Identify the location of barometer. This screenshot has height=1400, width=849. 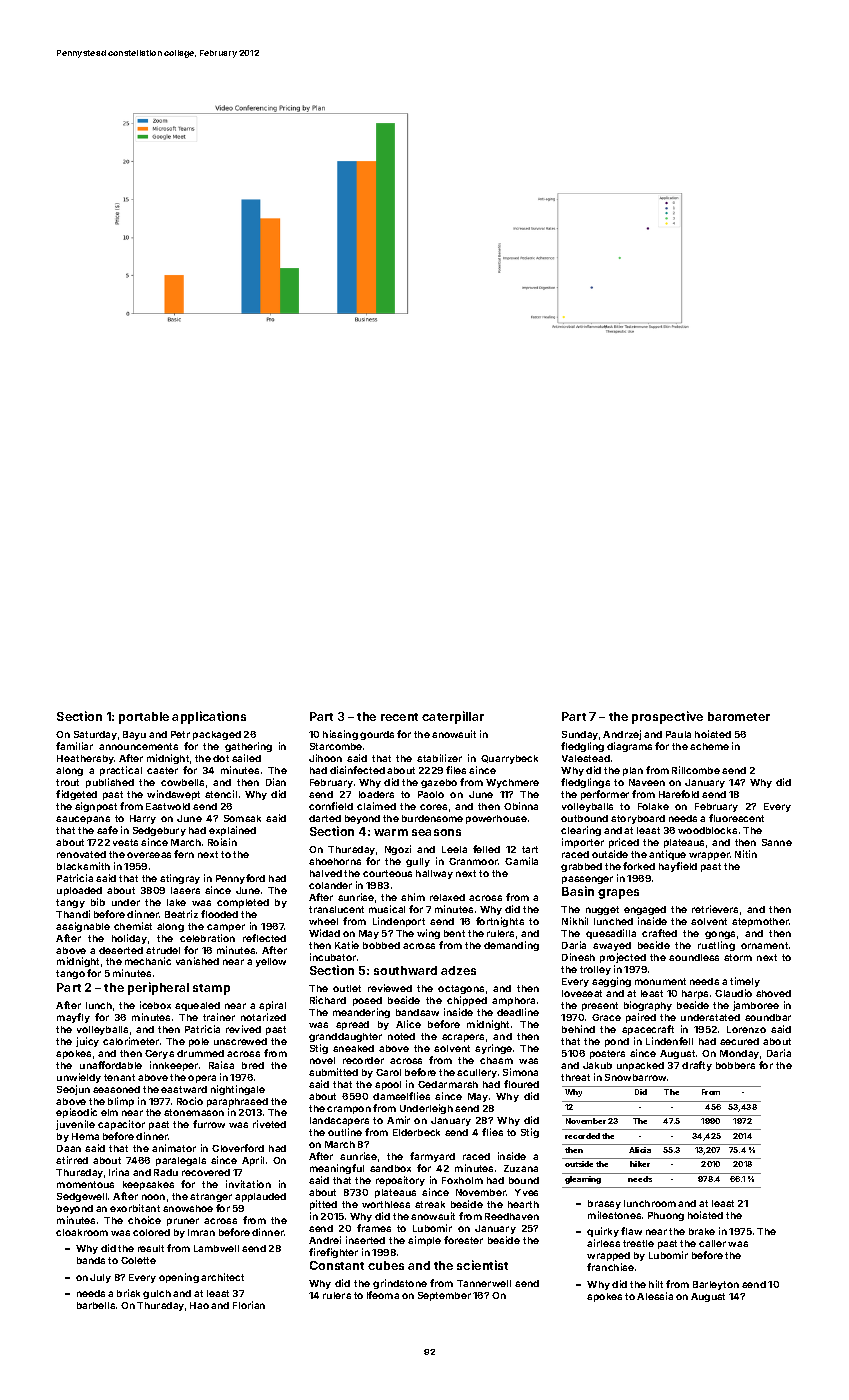
(739, 716).
